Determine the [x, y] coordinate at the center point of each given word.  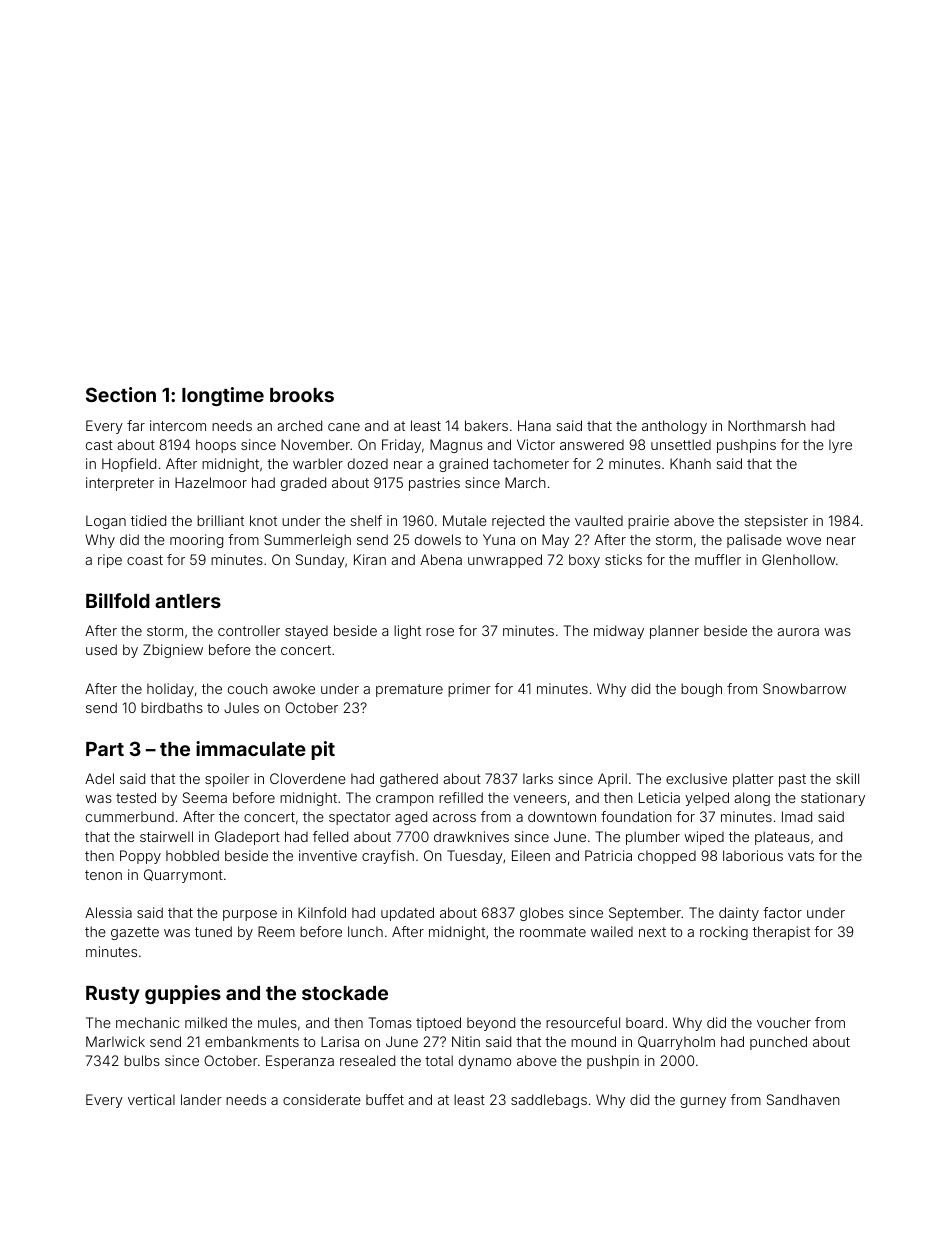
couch [248, 688]
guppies [183, 994]
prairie [648, 522]
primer [469, 690]
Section [121, 394]
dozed [368, 464]
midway [619, 632]
